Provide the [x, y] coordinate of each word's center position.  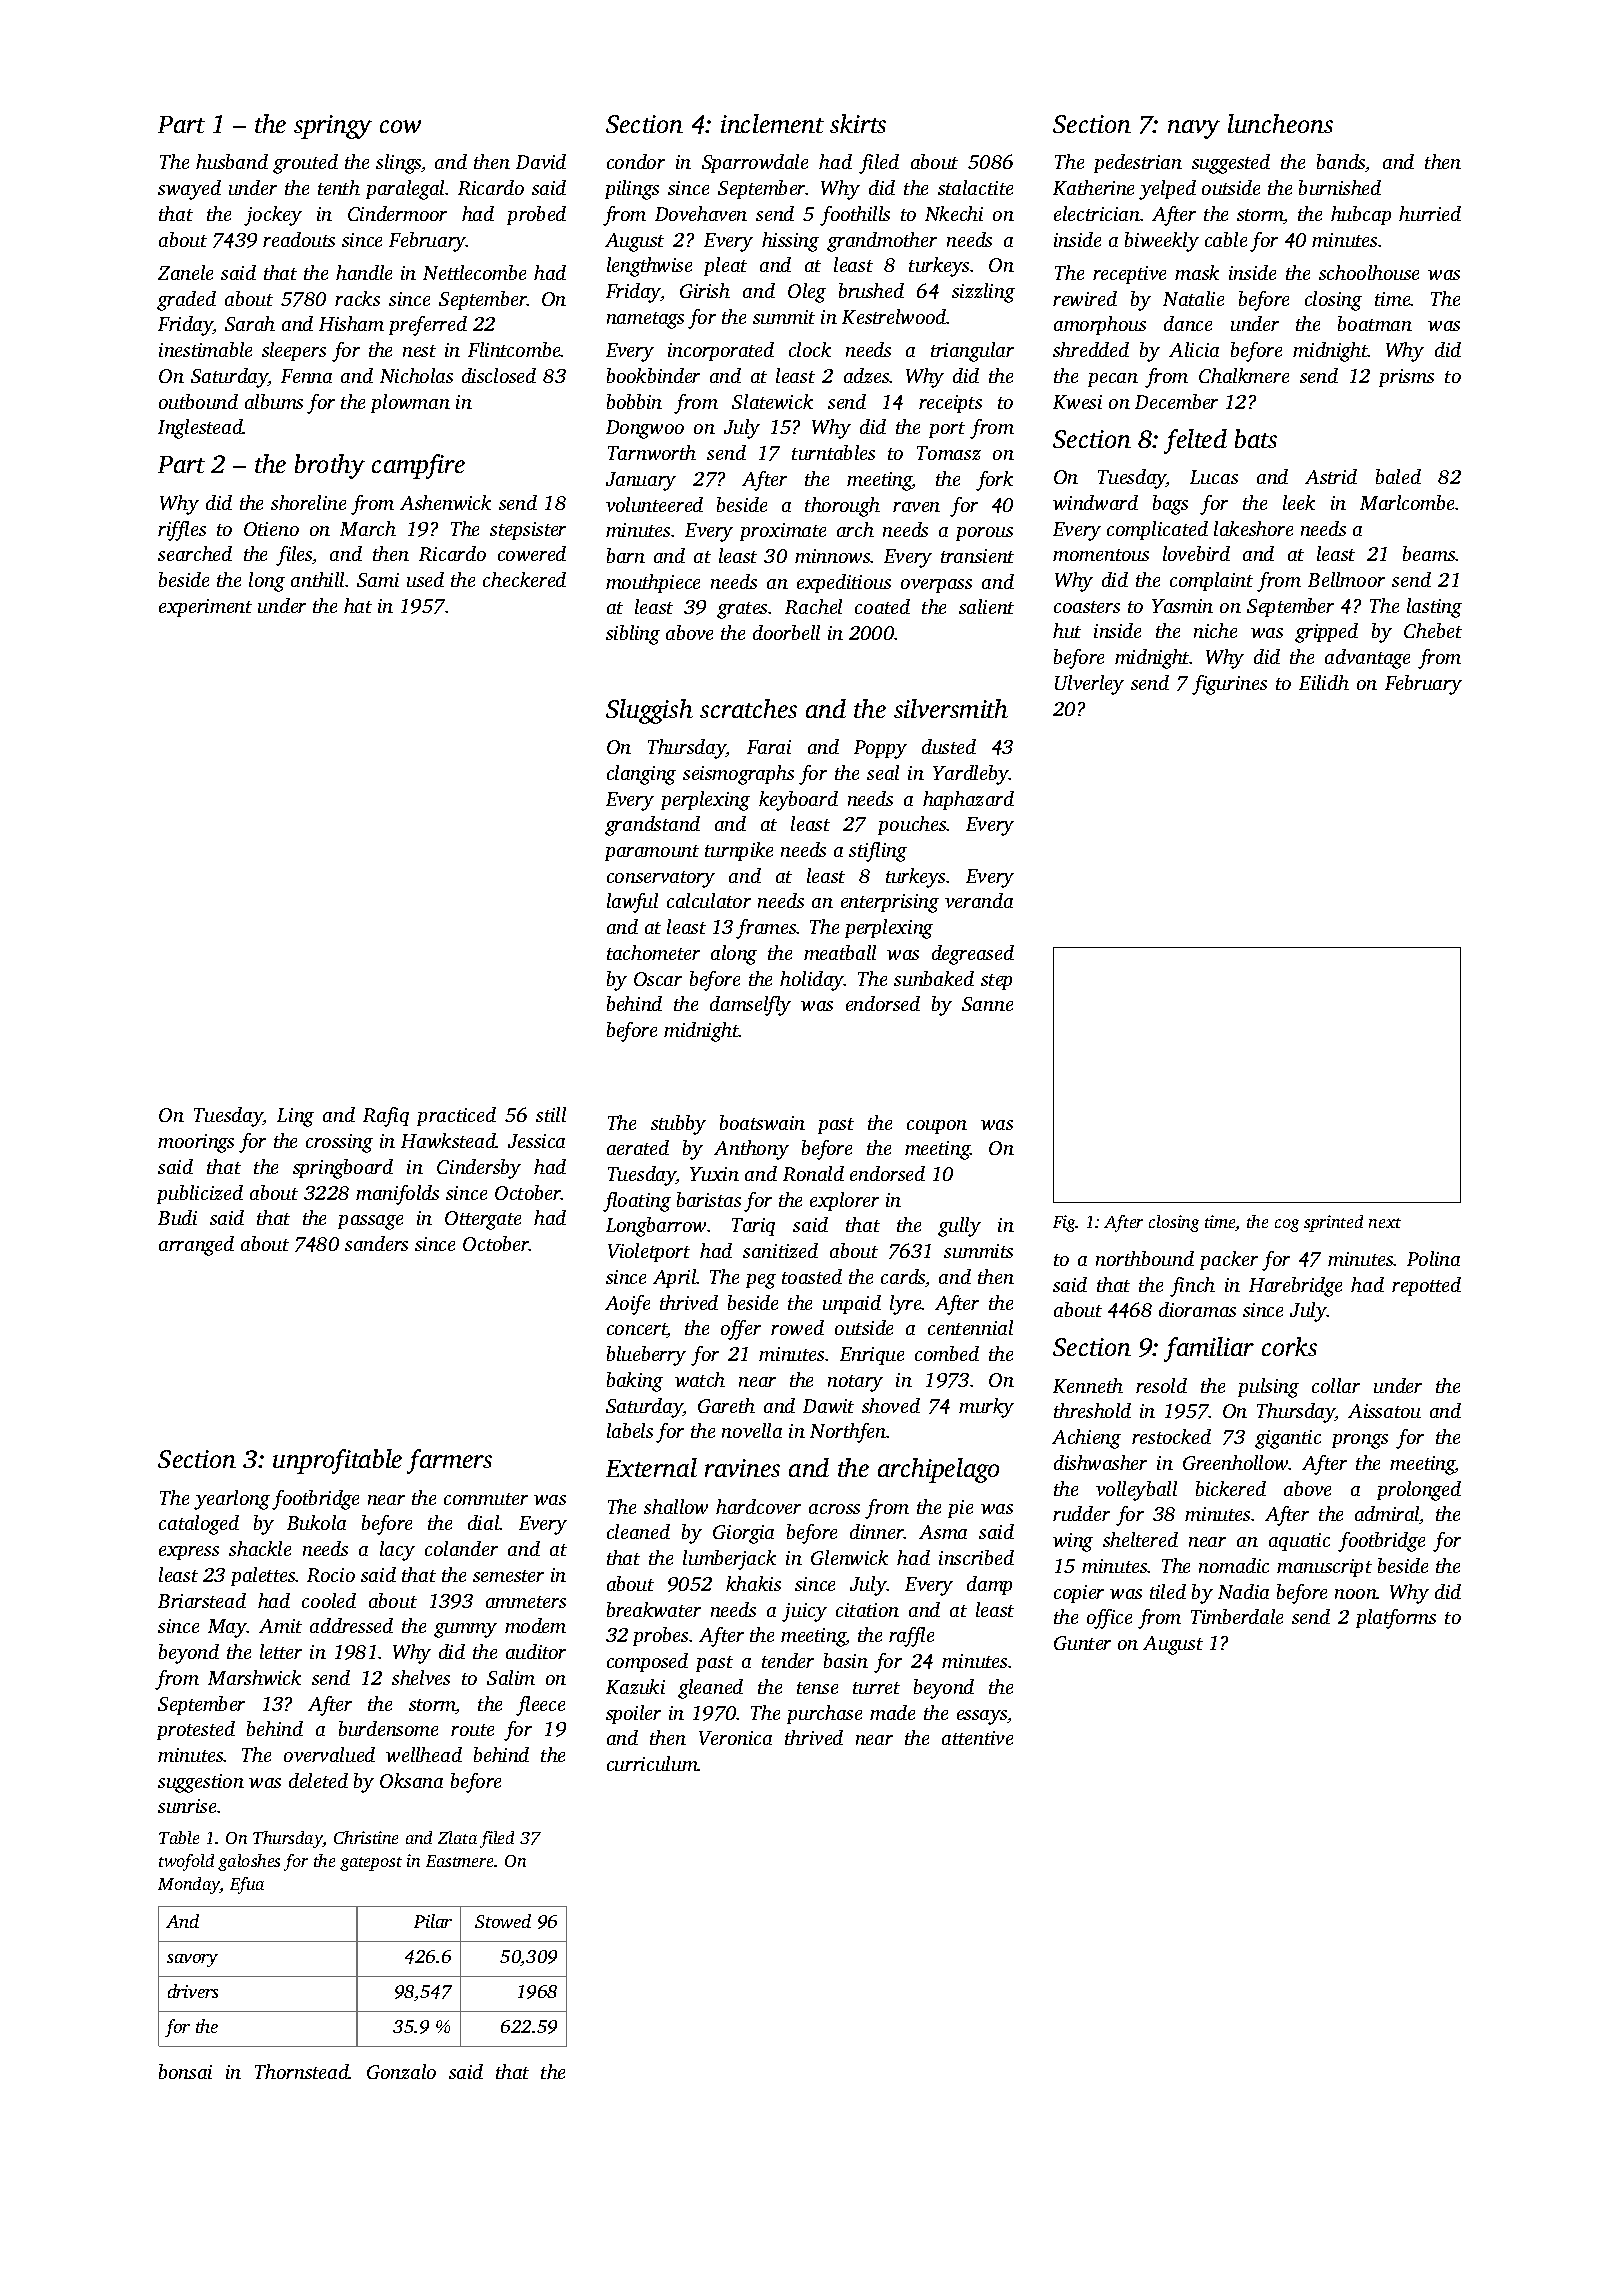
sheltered [1140, 1539]
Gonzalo [401, 2071]
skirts [858, 123]
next [1385, 1223]
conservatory [661, 879]
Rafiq [386, 1117]
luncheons [1280, 123]
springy [333, 127]
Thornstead [302, 2071]
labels [630, 1430]
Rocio [331, 1575]
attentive [977, 1738]
